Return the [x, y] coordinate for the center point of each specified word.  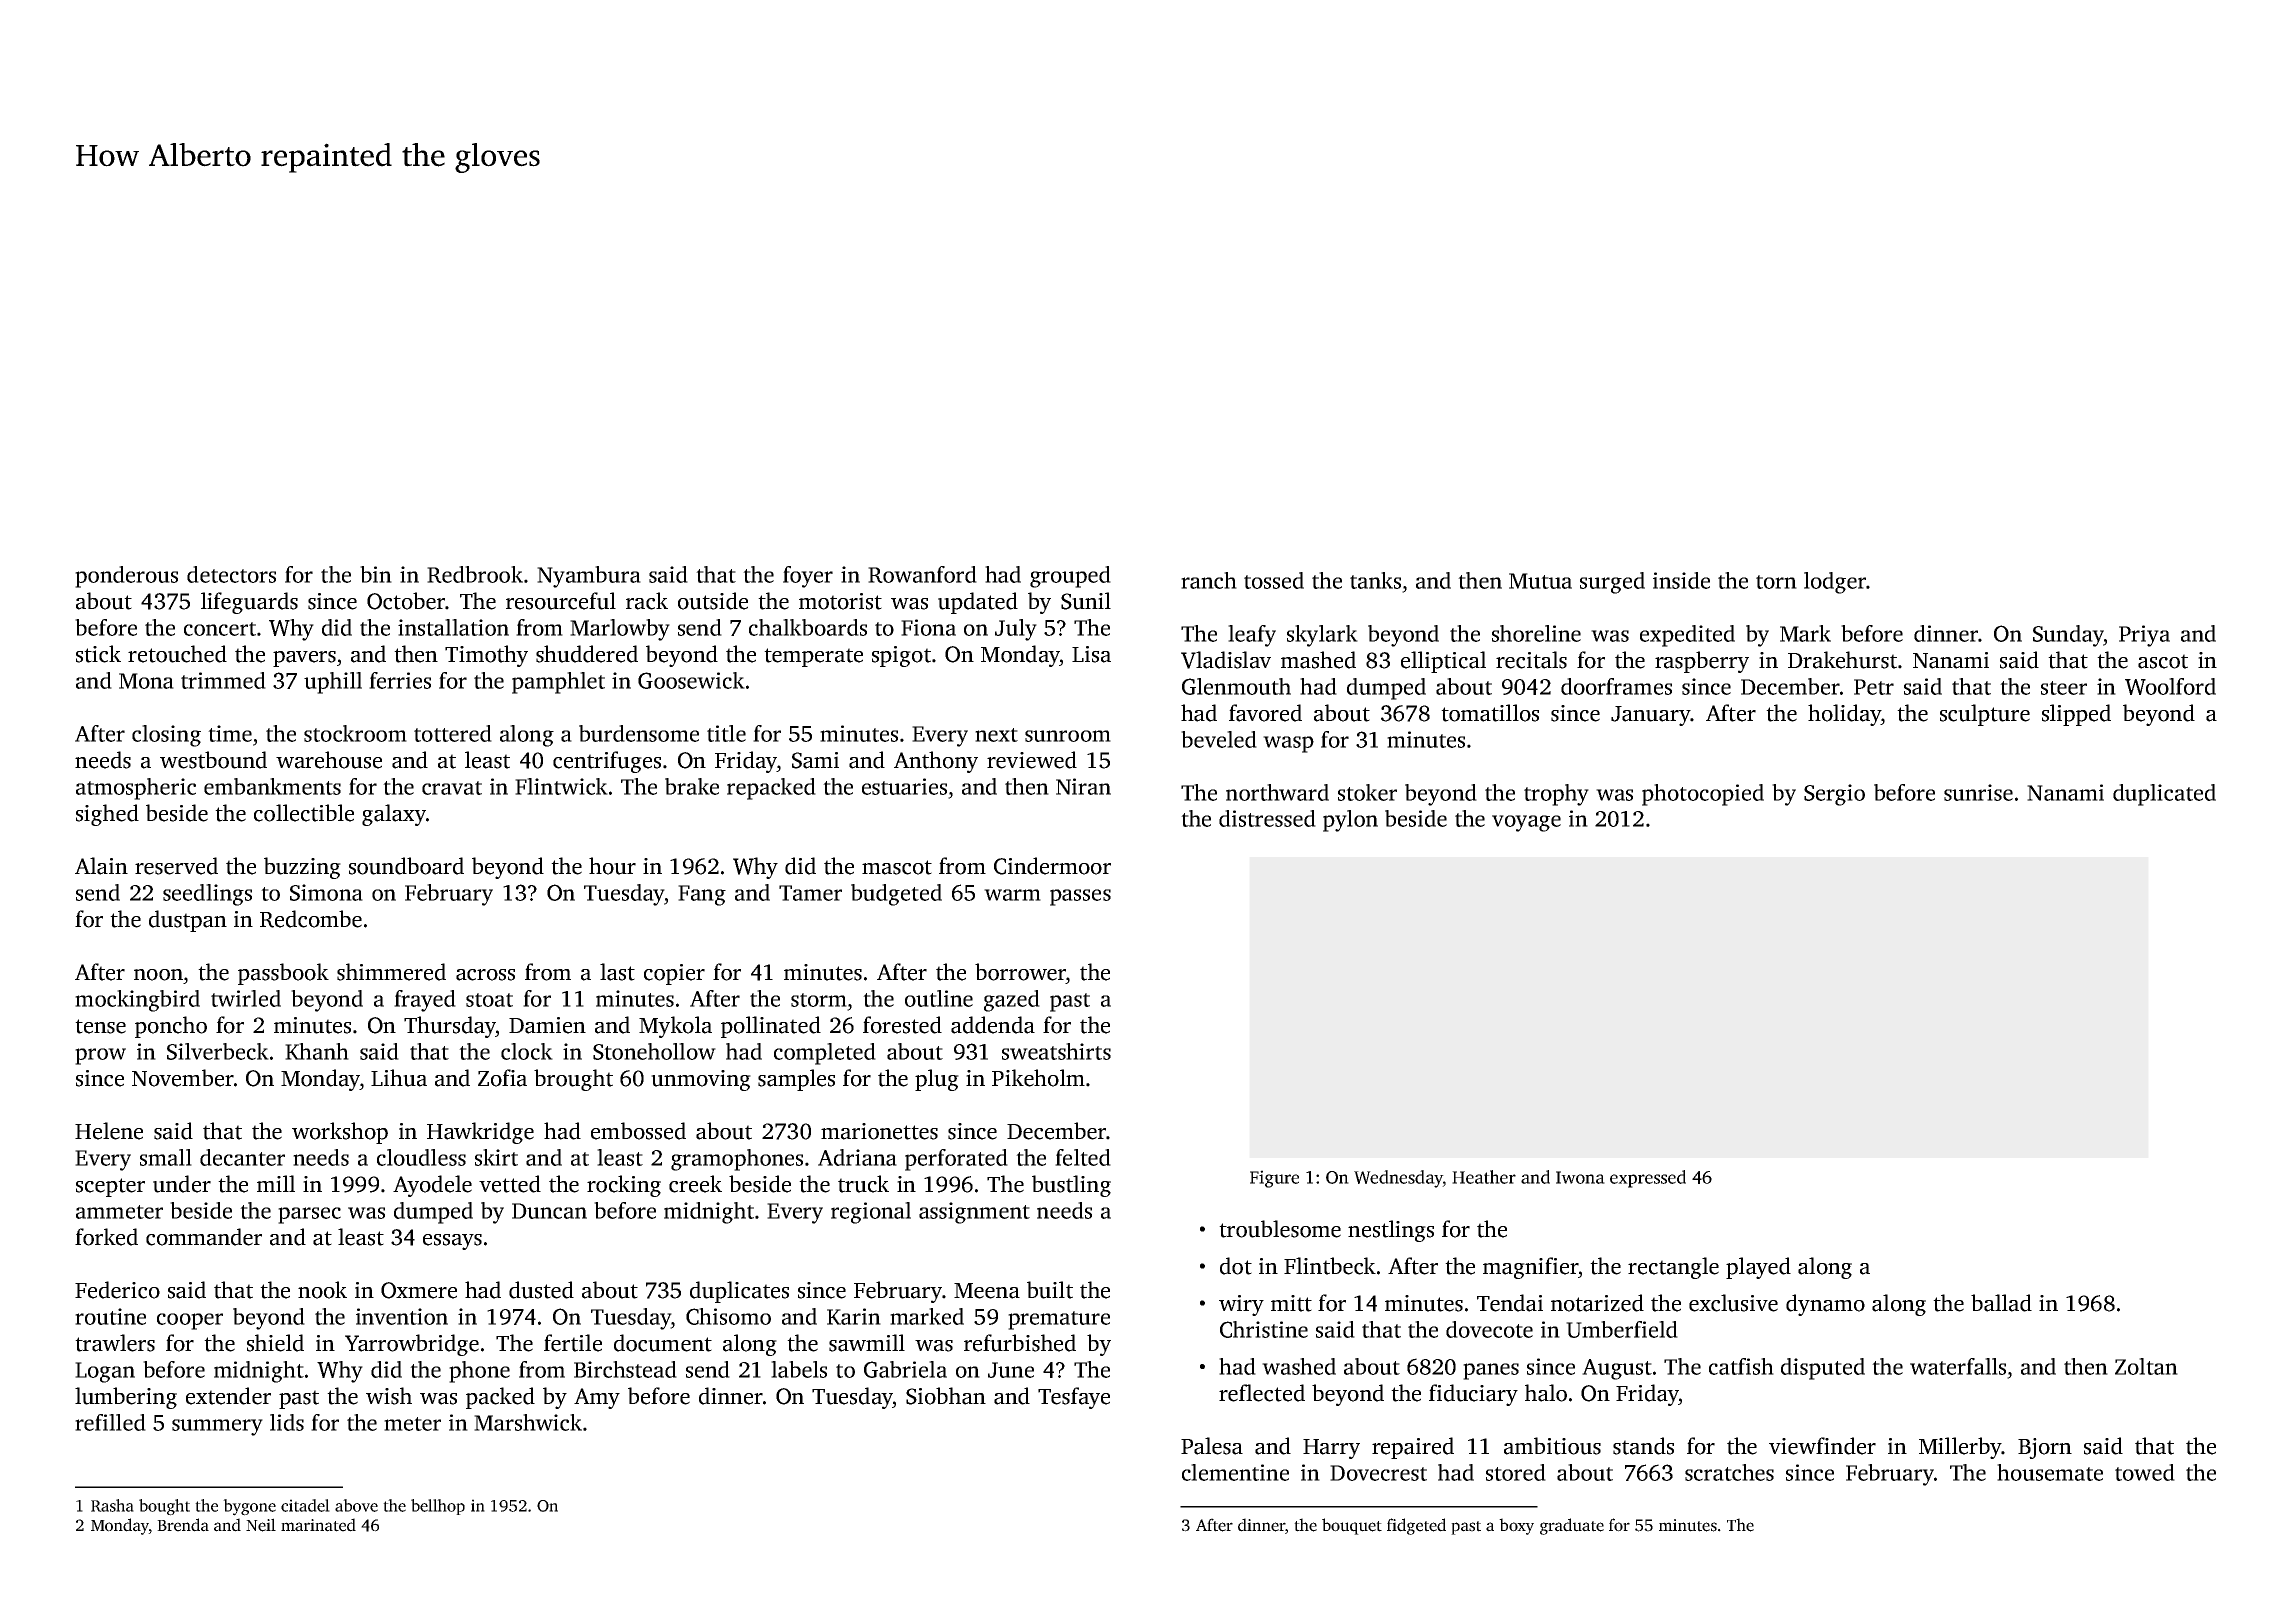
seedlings [207, 895]
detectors [231, 574]
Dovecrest [1378, 1473]
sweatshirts [1056, 1051]
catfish [1741, 1366]
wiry [1241, 1305]
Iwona [1580, 1177]
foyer [808, 577]
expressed [1648, 1179]
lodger [1835, 583]
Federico [117, 1290]
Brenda [183, 1525]
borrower [1020, 972]
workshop [340, 1133]
